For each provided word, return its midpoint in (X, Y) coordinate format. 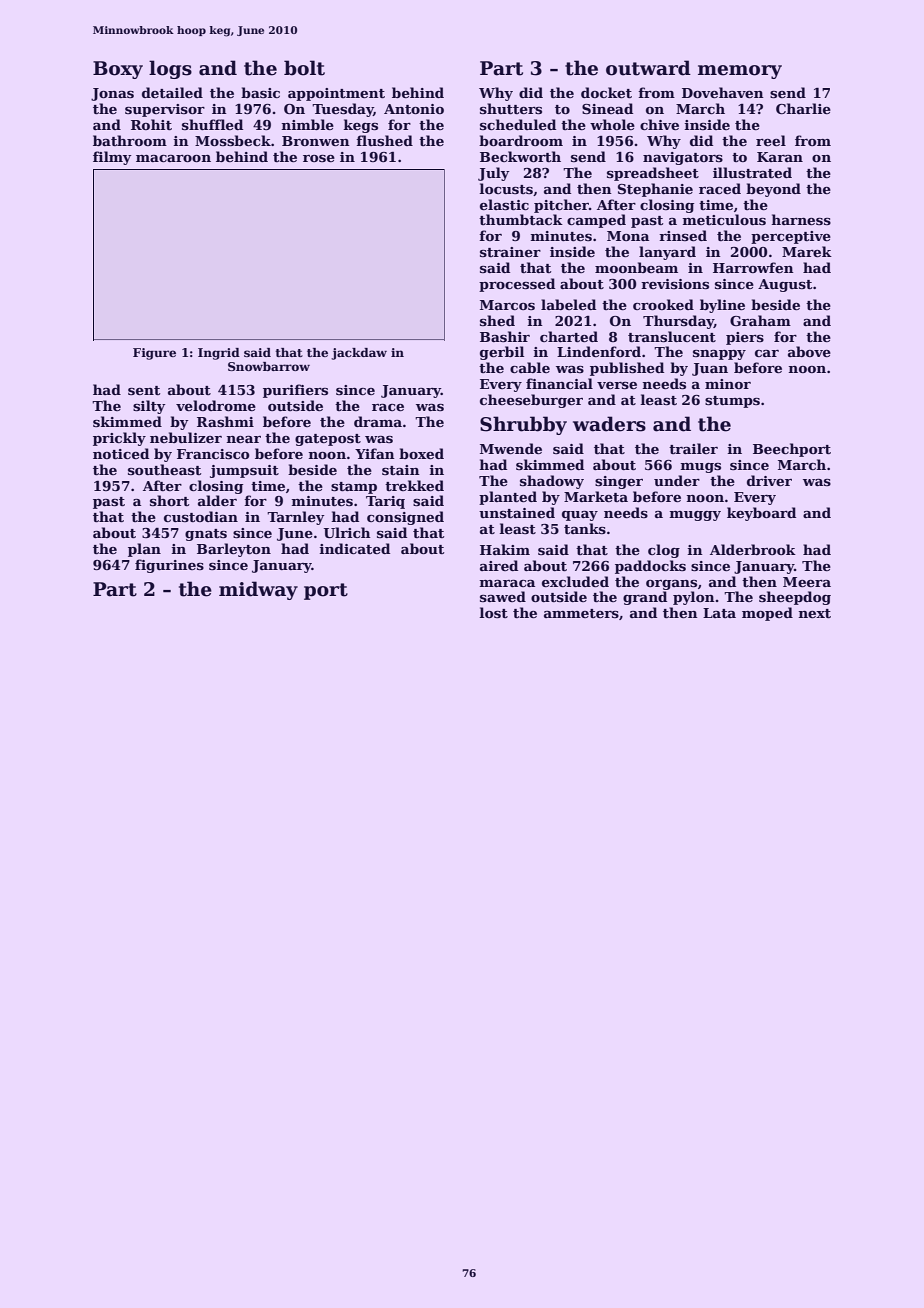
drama (378, 421)
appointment (336, 94)
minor (728, 384)
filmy (112, 158)
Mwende (511, 448)
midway (258, 590)
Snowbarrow (269, 366)
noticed (121, 453)
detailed (172, 92)
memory (740, 72)
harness (801, 219)
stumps (732, 402)
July (494, 174)
